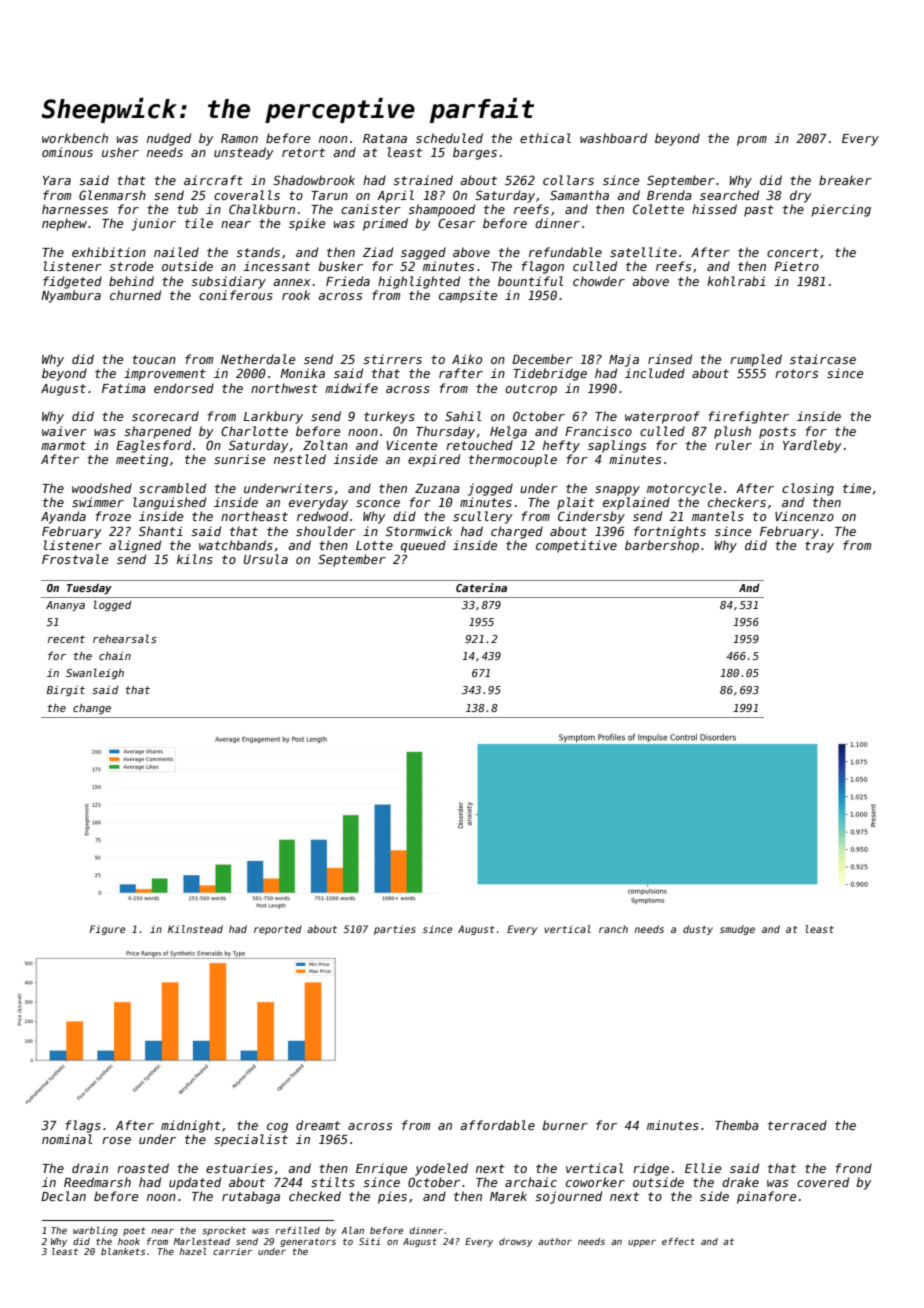  I want to click on dusty, so click(698, 930).
